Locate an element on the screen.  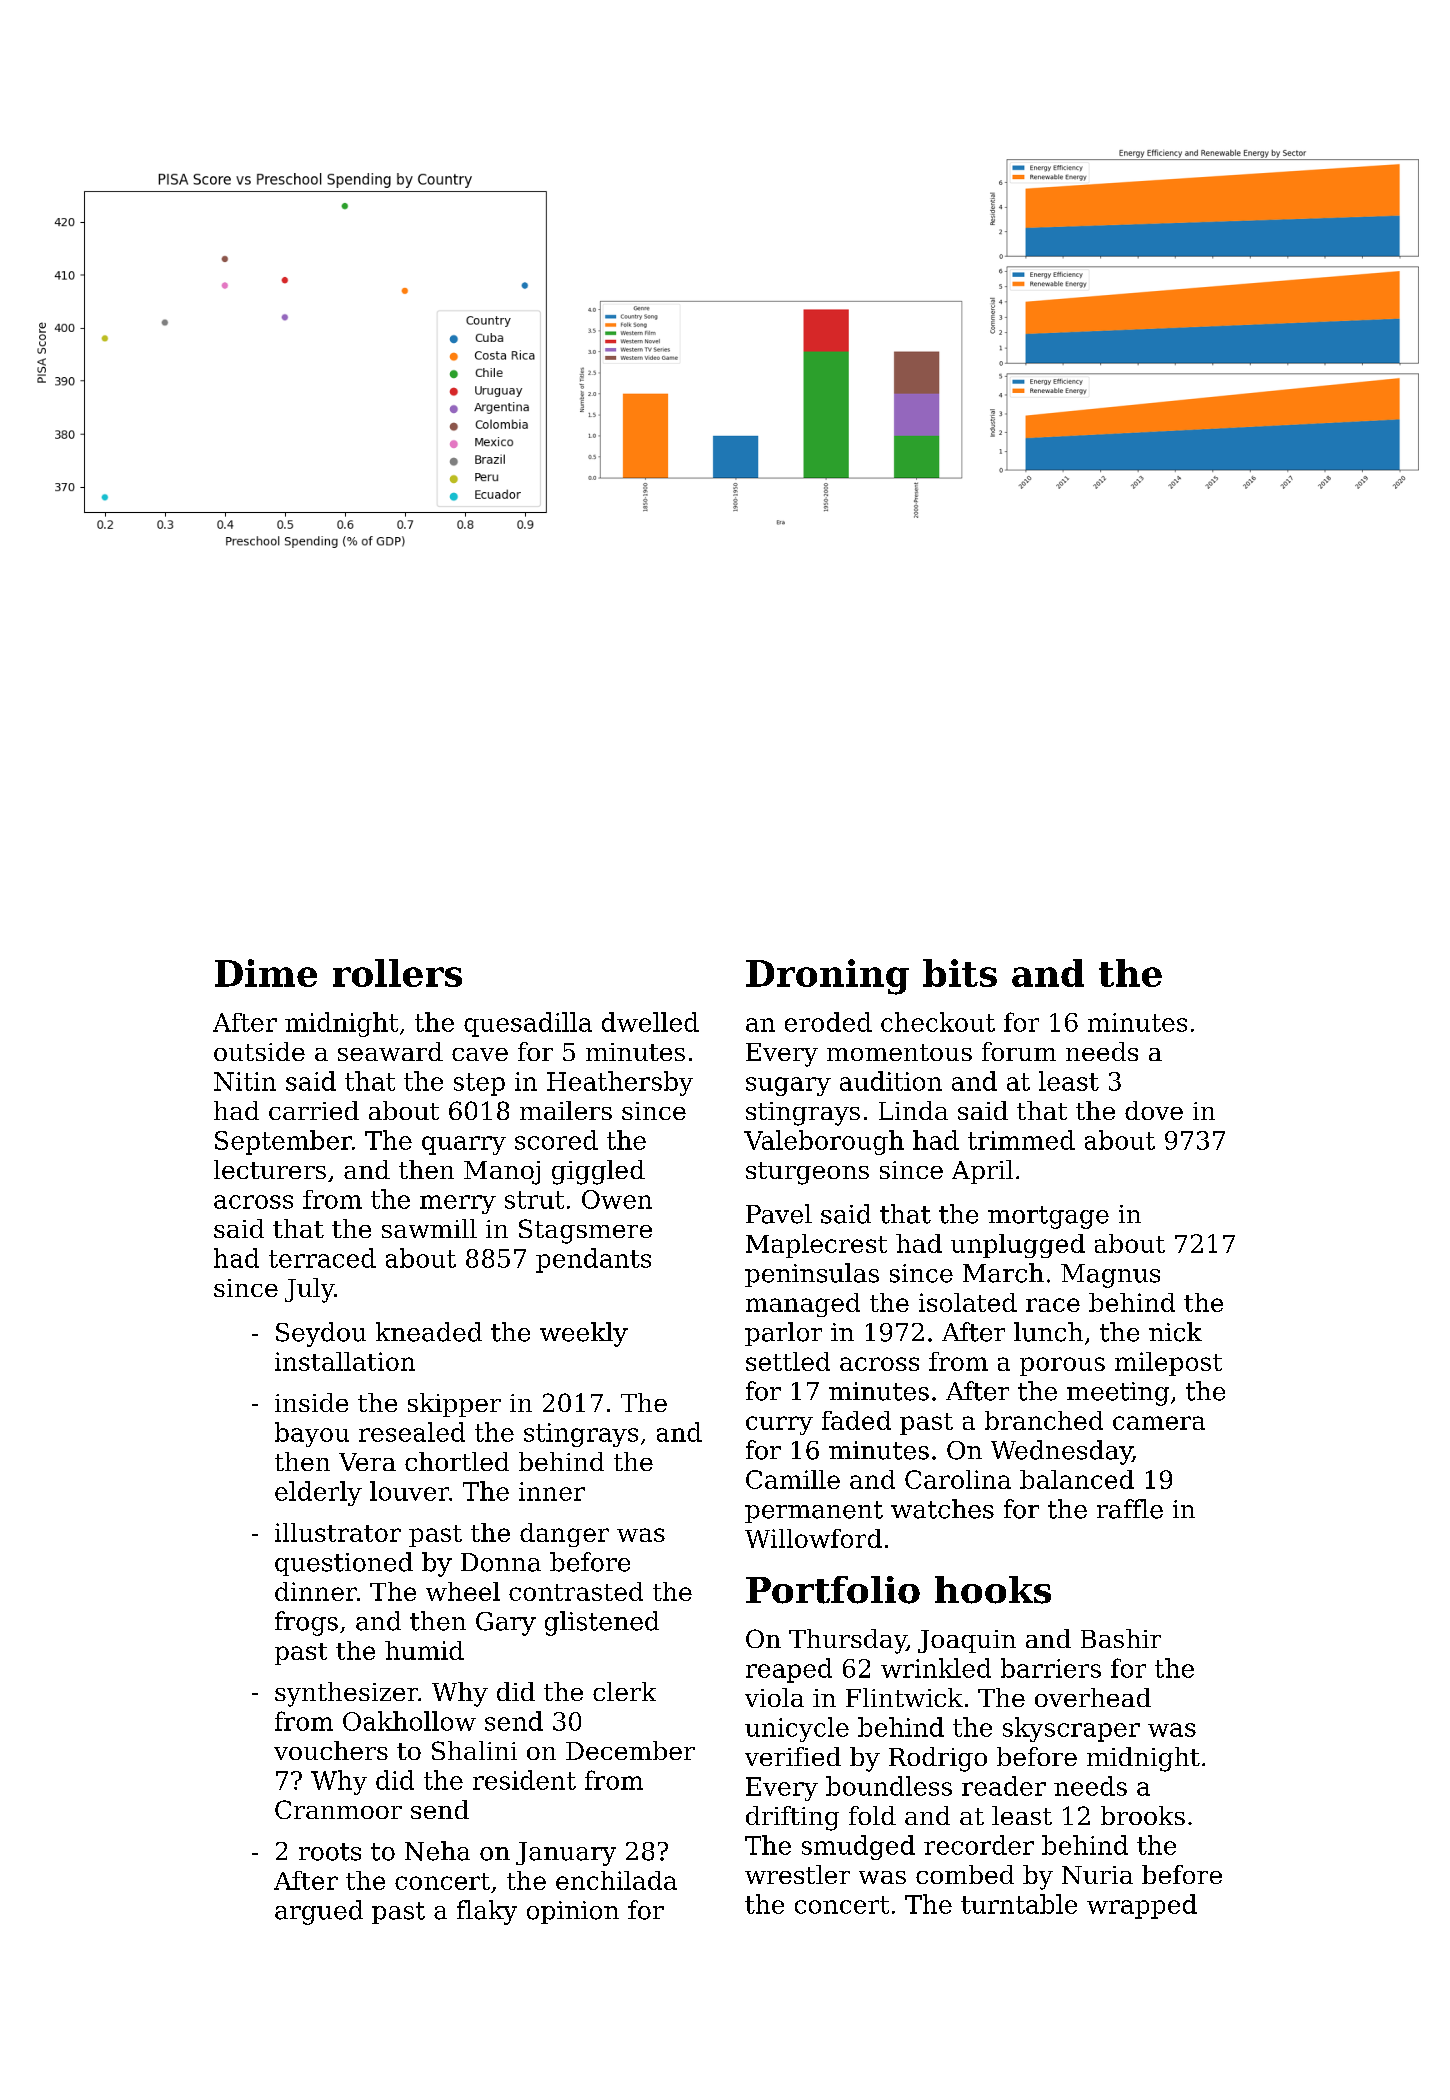
wrapped is located at coordinates (1142, 1906).
